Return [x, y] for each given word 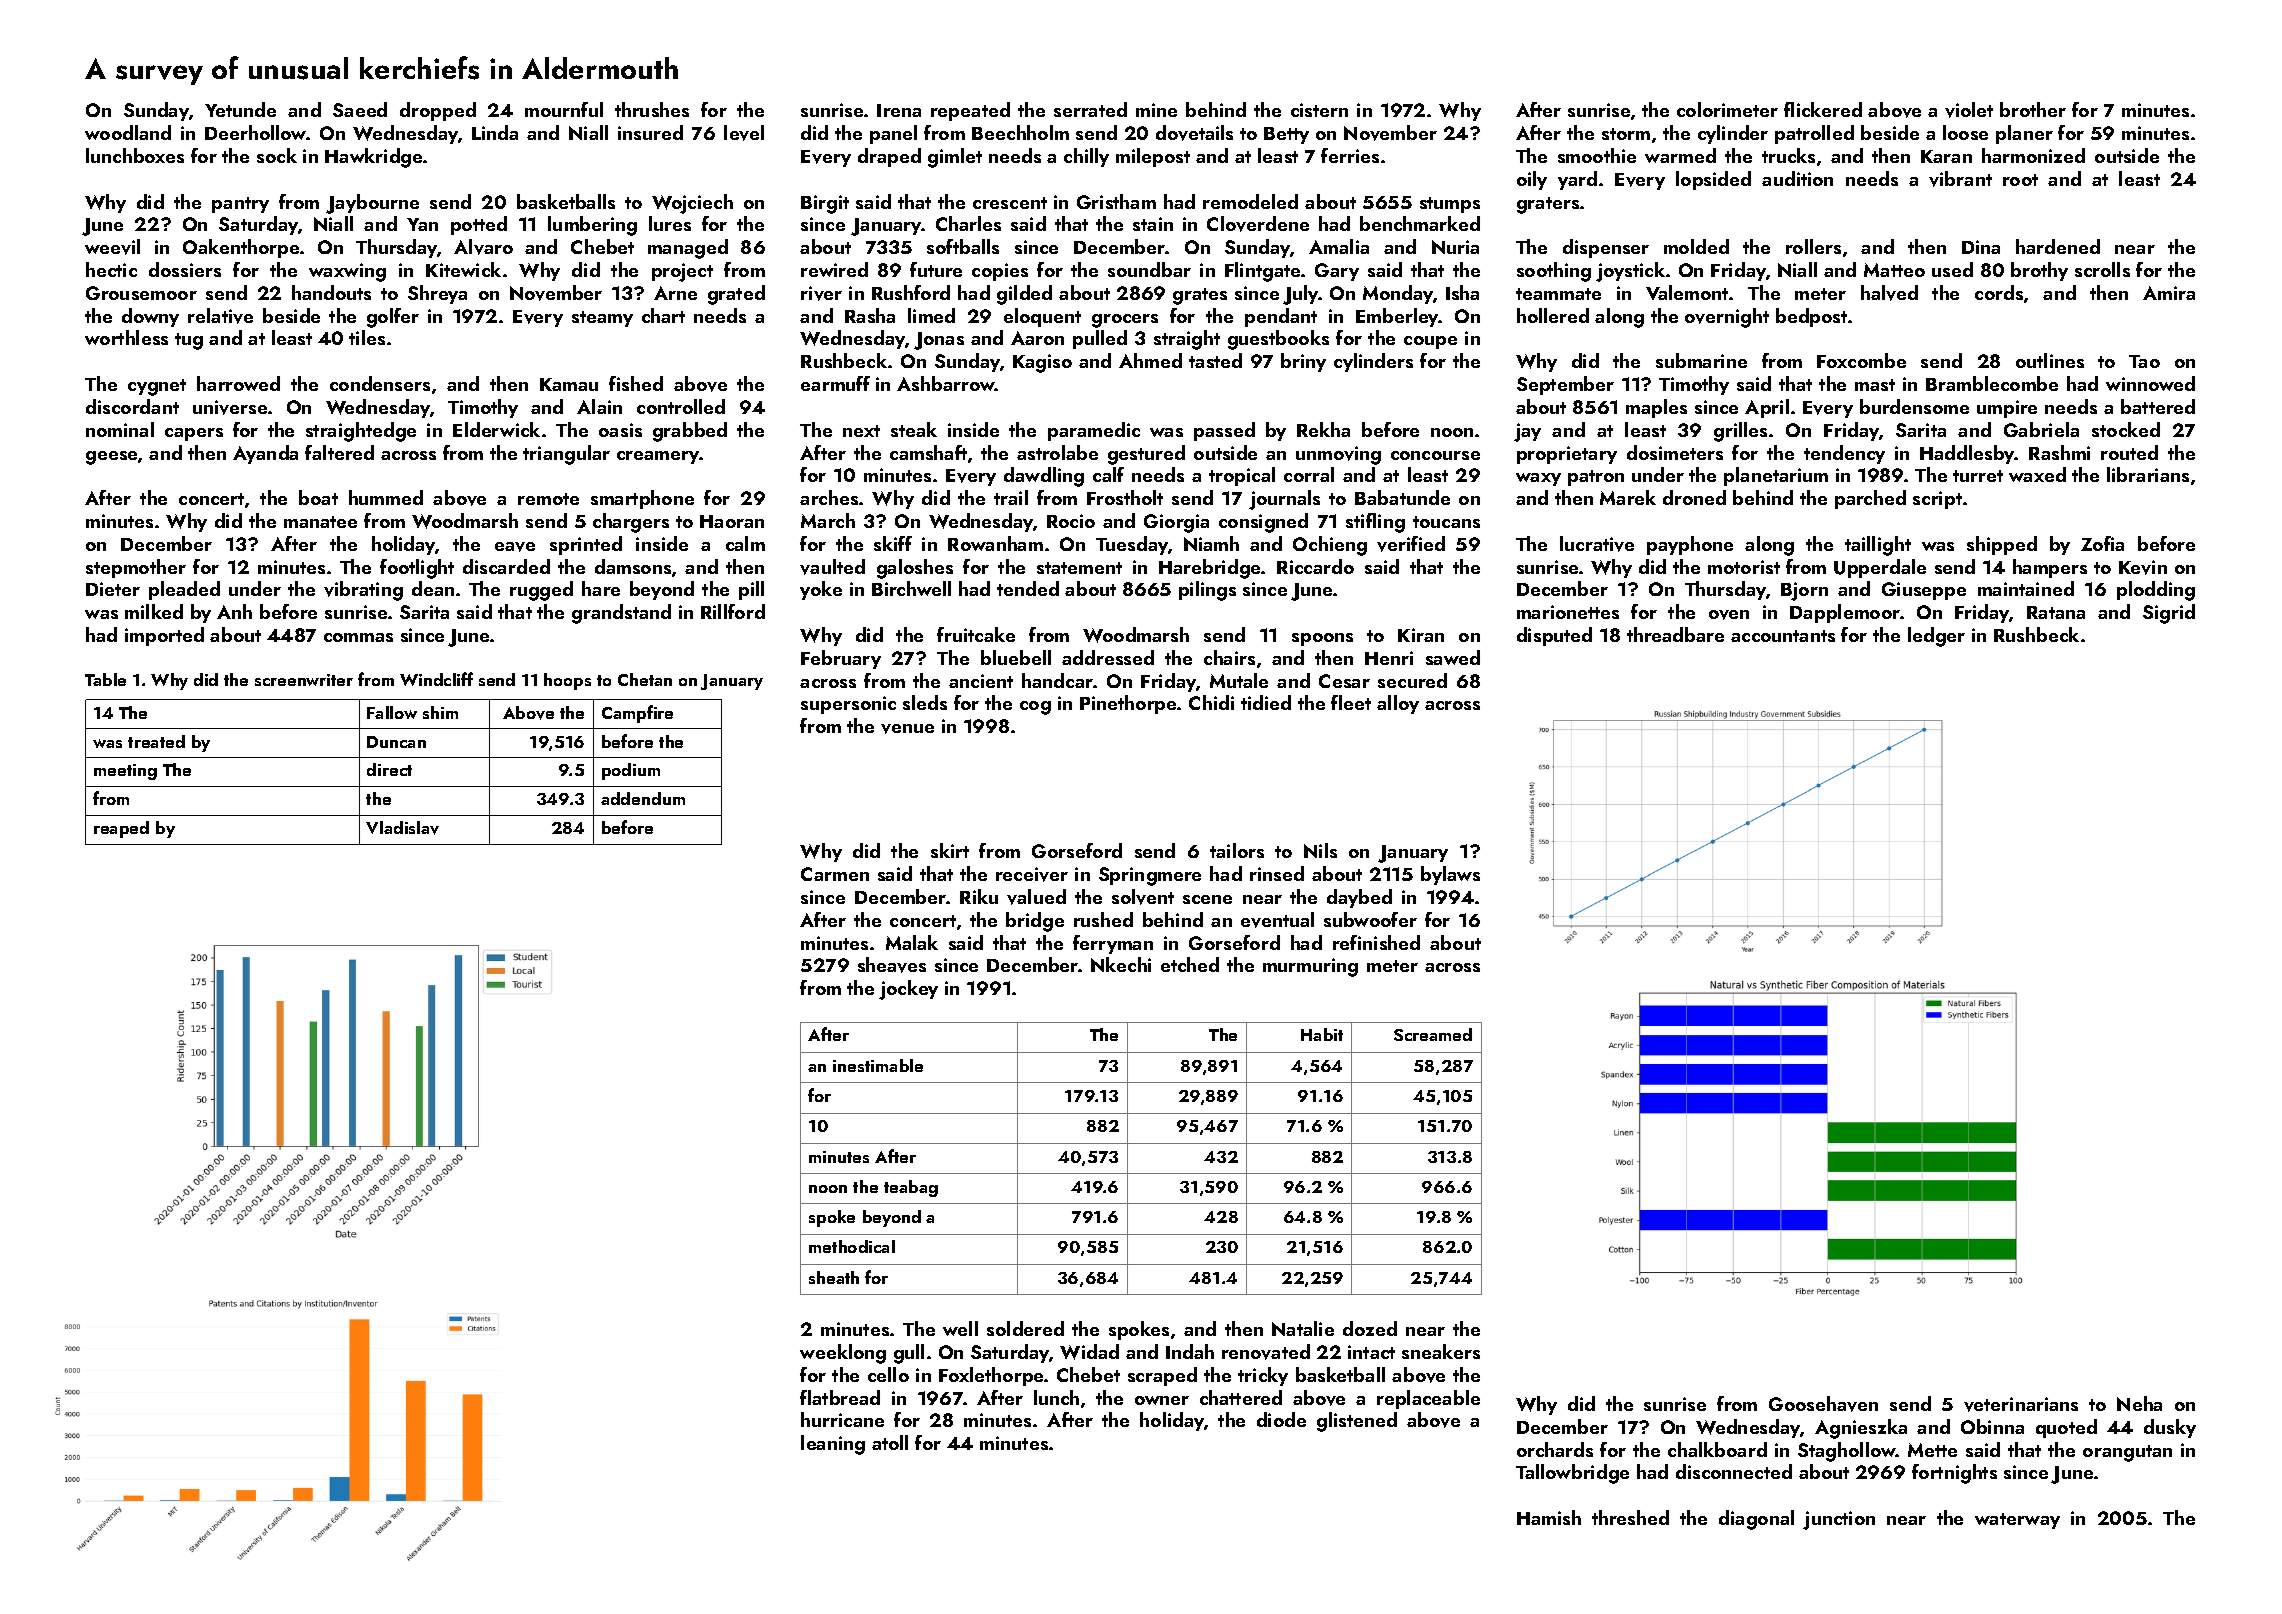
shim [440, 712]
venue [907, 729]
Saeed [360, 109]
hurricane [842, 1419]
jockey [908, 990]
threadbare [1675, 634]
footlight [417, 569]
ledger [1936, 637]
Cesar [1344, 681]
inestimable [878, 1065]
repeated [970, 111]
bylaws [1450, 875]
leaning [833, 1445]
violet [1969, 110]
